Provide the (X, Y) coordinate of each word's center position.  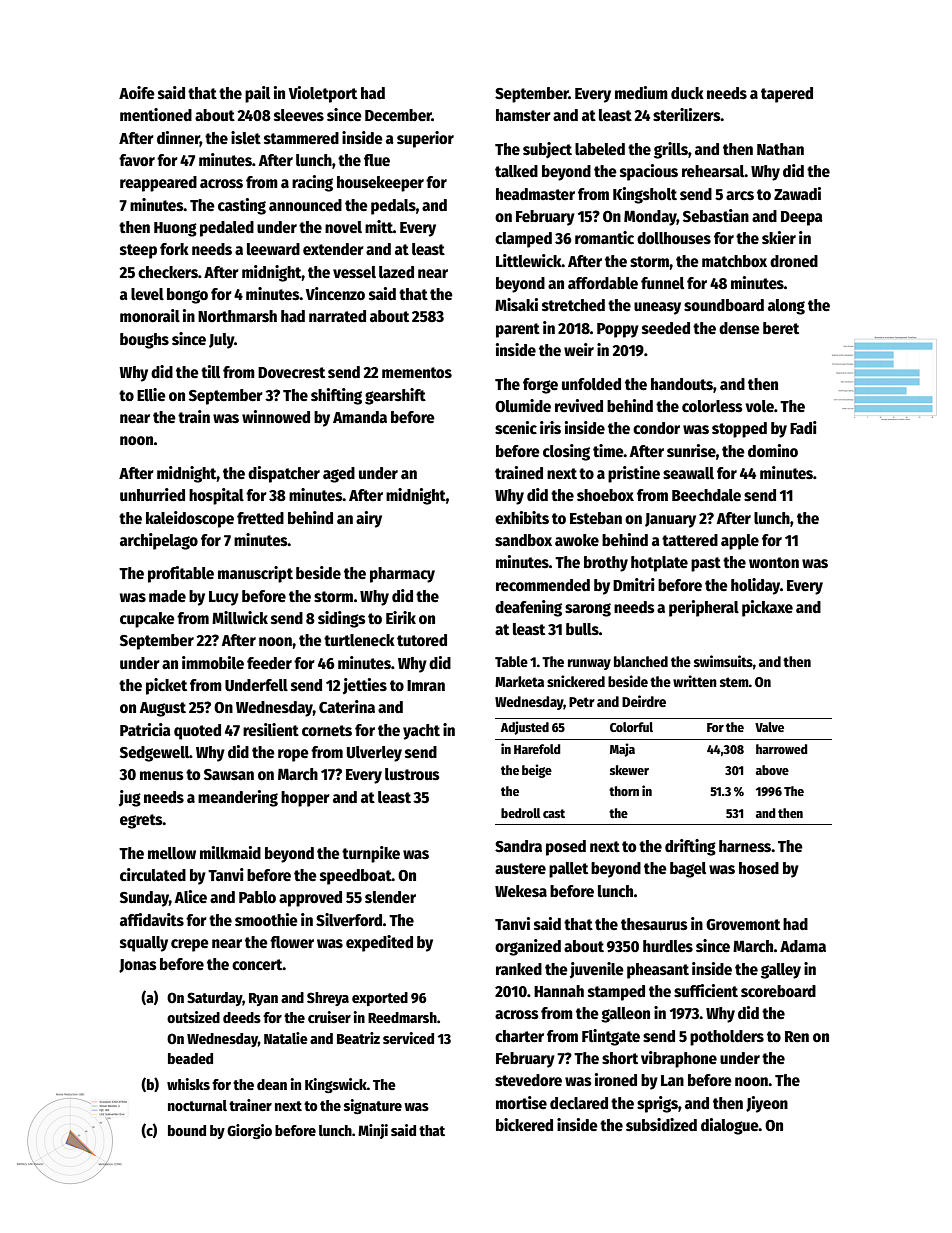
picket (166, 686)
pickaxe (767, 608)
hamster (523, 115)
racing (312, 183)
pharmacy (402, 575)
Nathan (780, 149)
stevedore (528, 1080)
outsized (193, 1017)
